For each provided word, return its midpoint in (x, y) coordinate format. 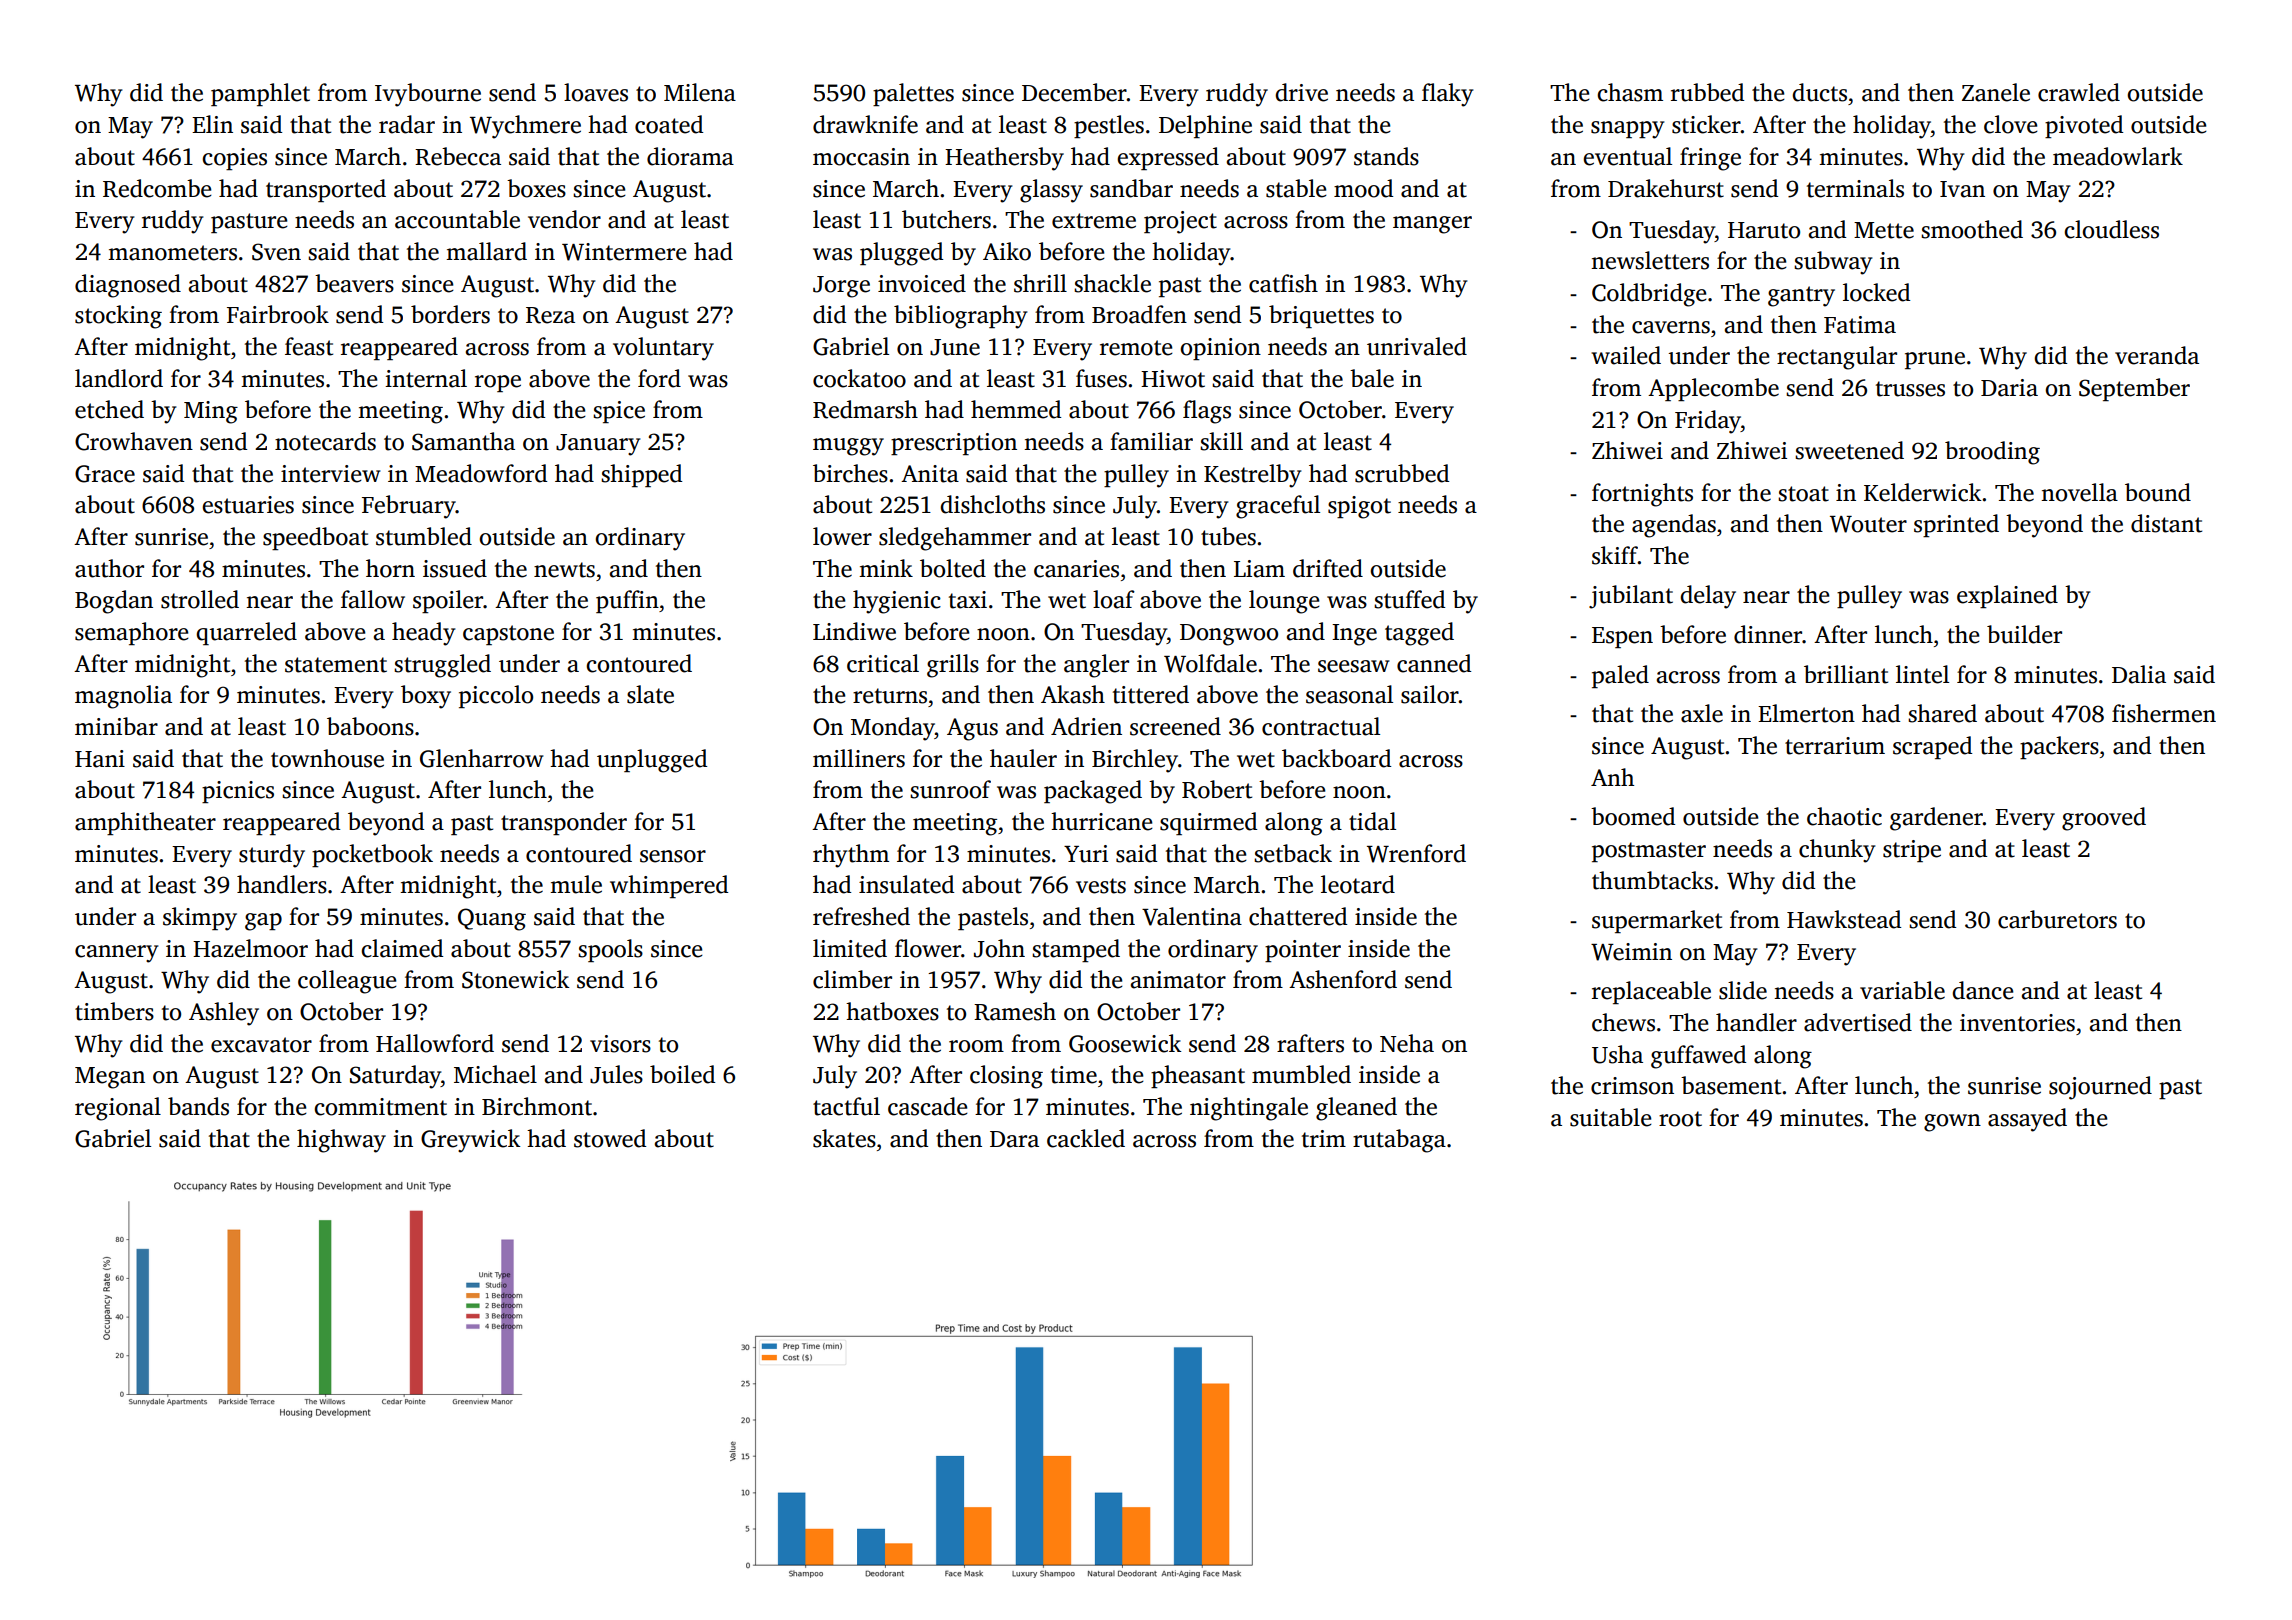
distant (2166, 523)
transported (326, 190)
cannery (116, 954)
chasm (1630, 92)
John (999, 948)
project (1180, 222)
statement (336, 665)
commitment (380, 1107)
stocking (118, 317)
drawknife (865, 124)
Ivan (1962, 189)
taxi (968, 600)
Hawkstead (1844, 919)
